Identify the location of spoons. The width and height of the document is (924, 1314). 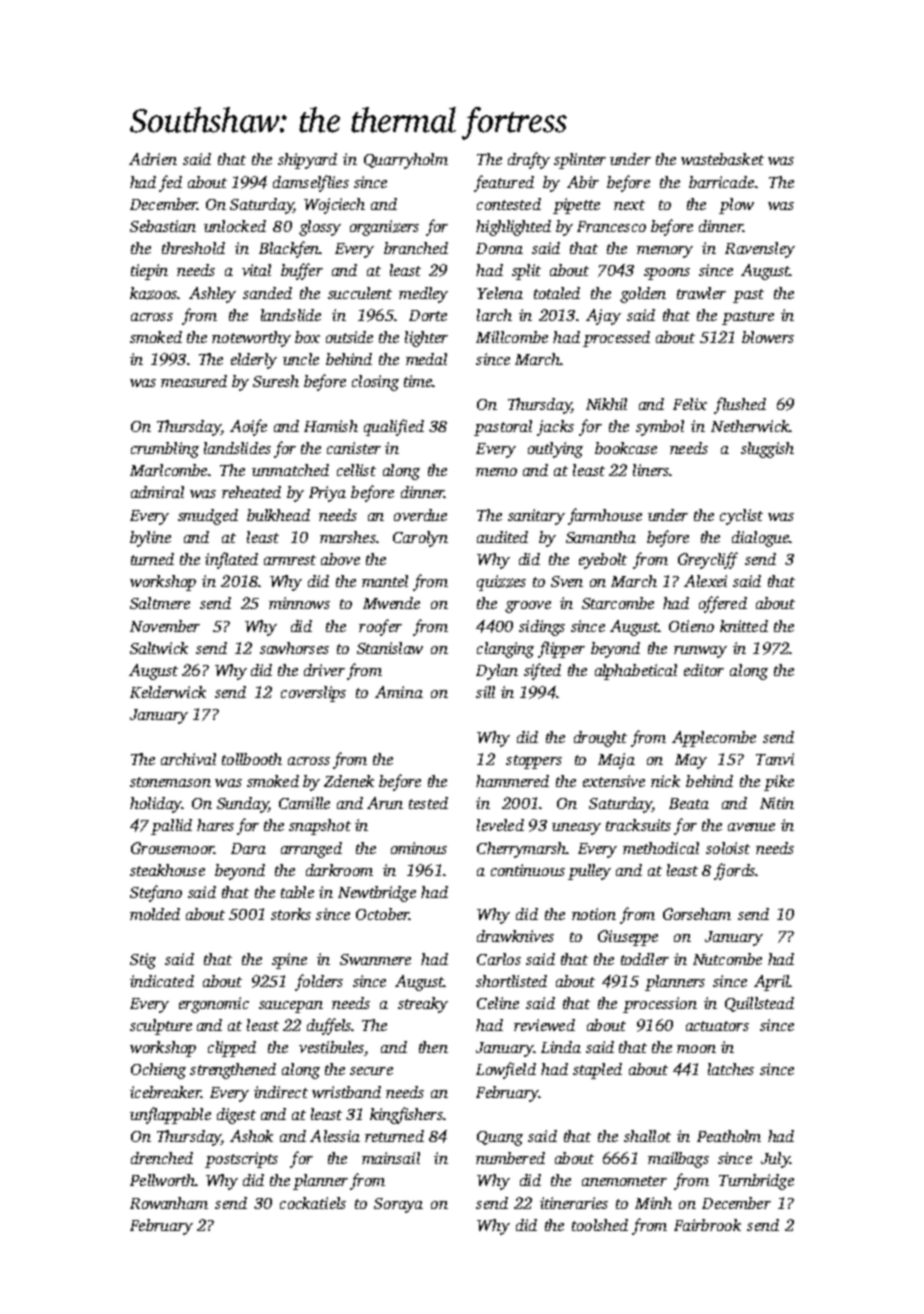
(667, 274).
